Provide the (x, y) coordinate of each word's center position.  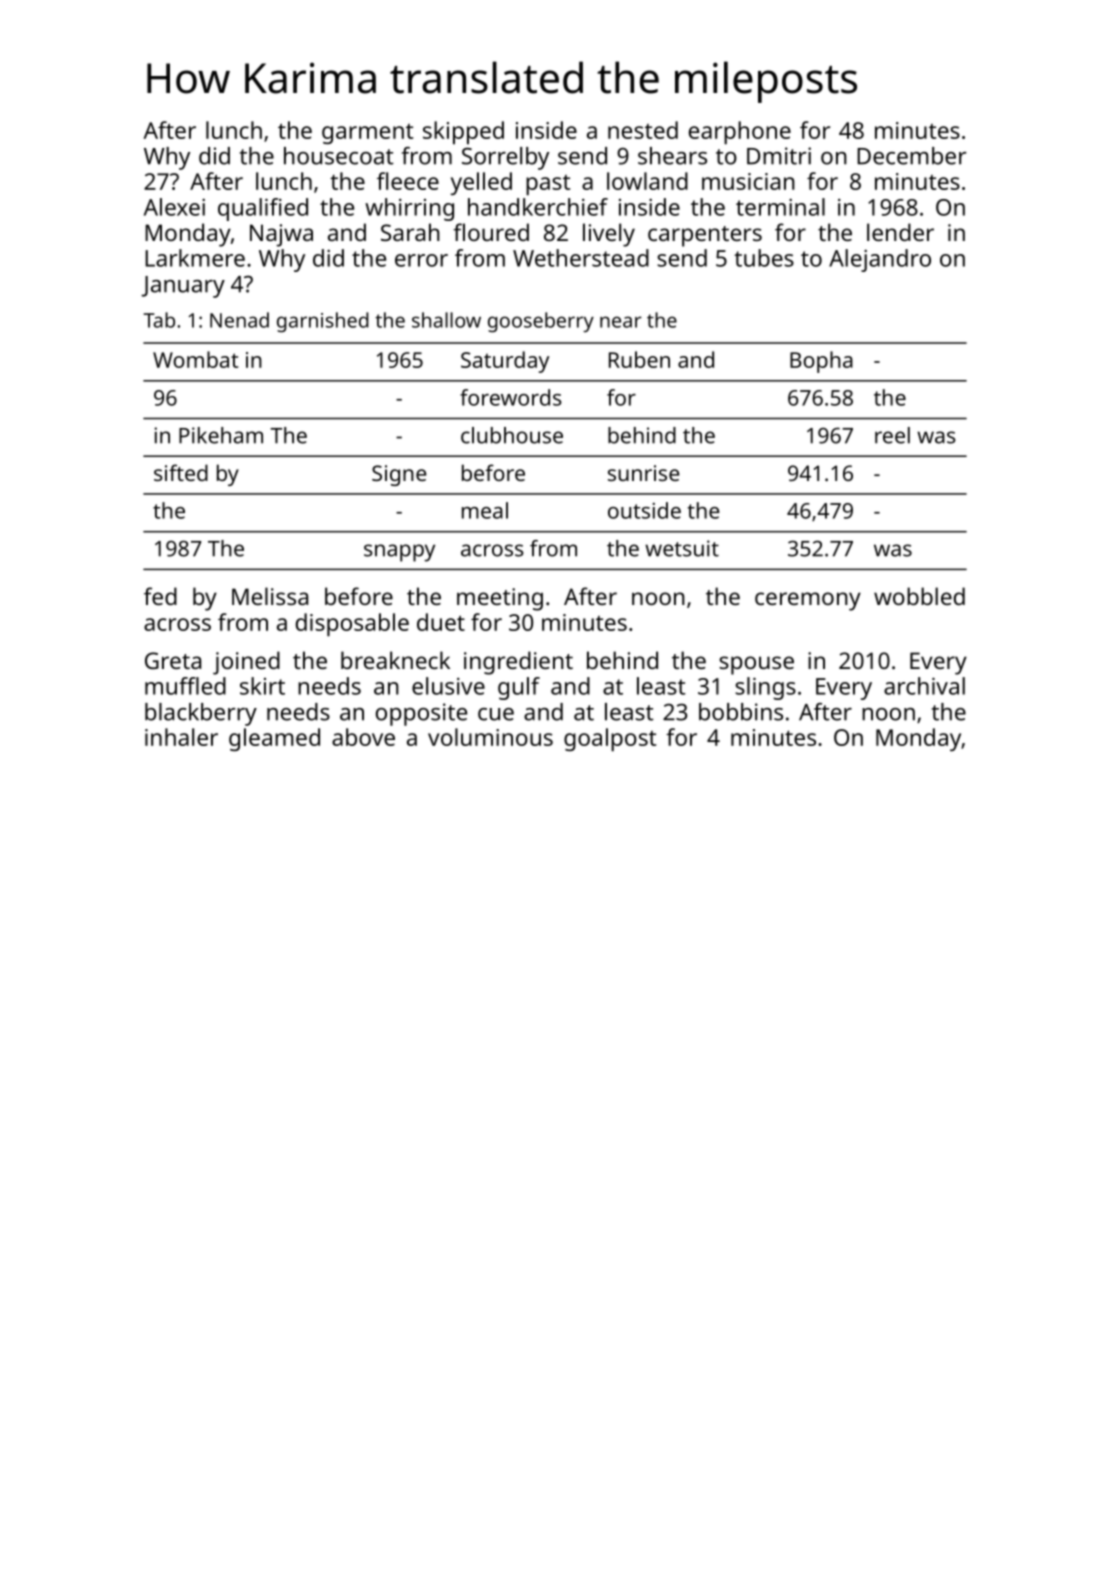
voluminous (490, 737)
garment (367, 134)
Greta (173, 660)
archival (924, 686)
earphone (740, 132)
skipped (463, 132)
